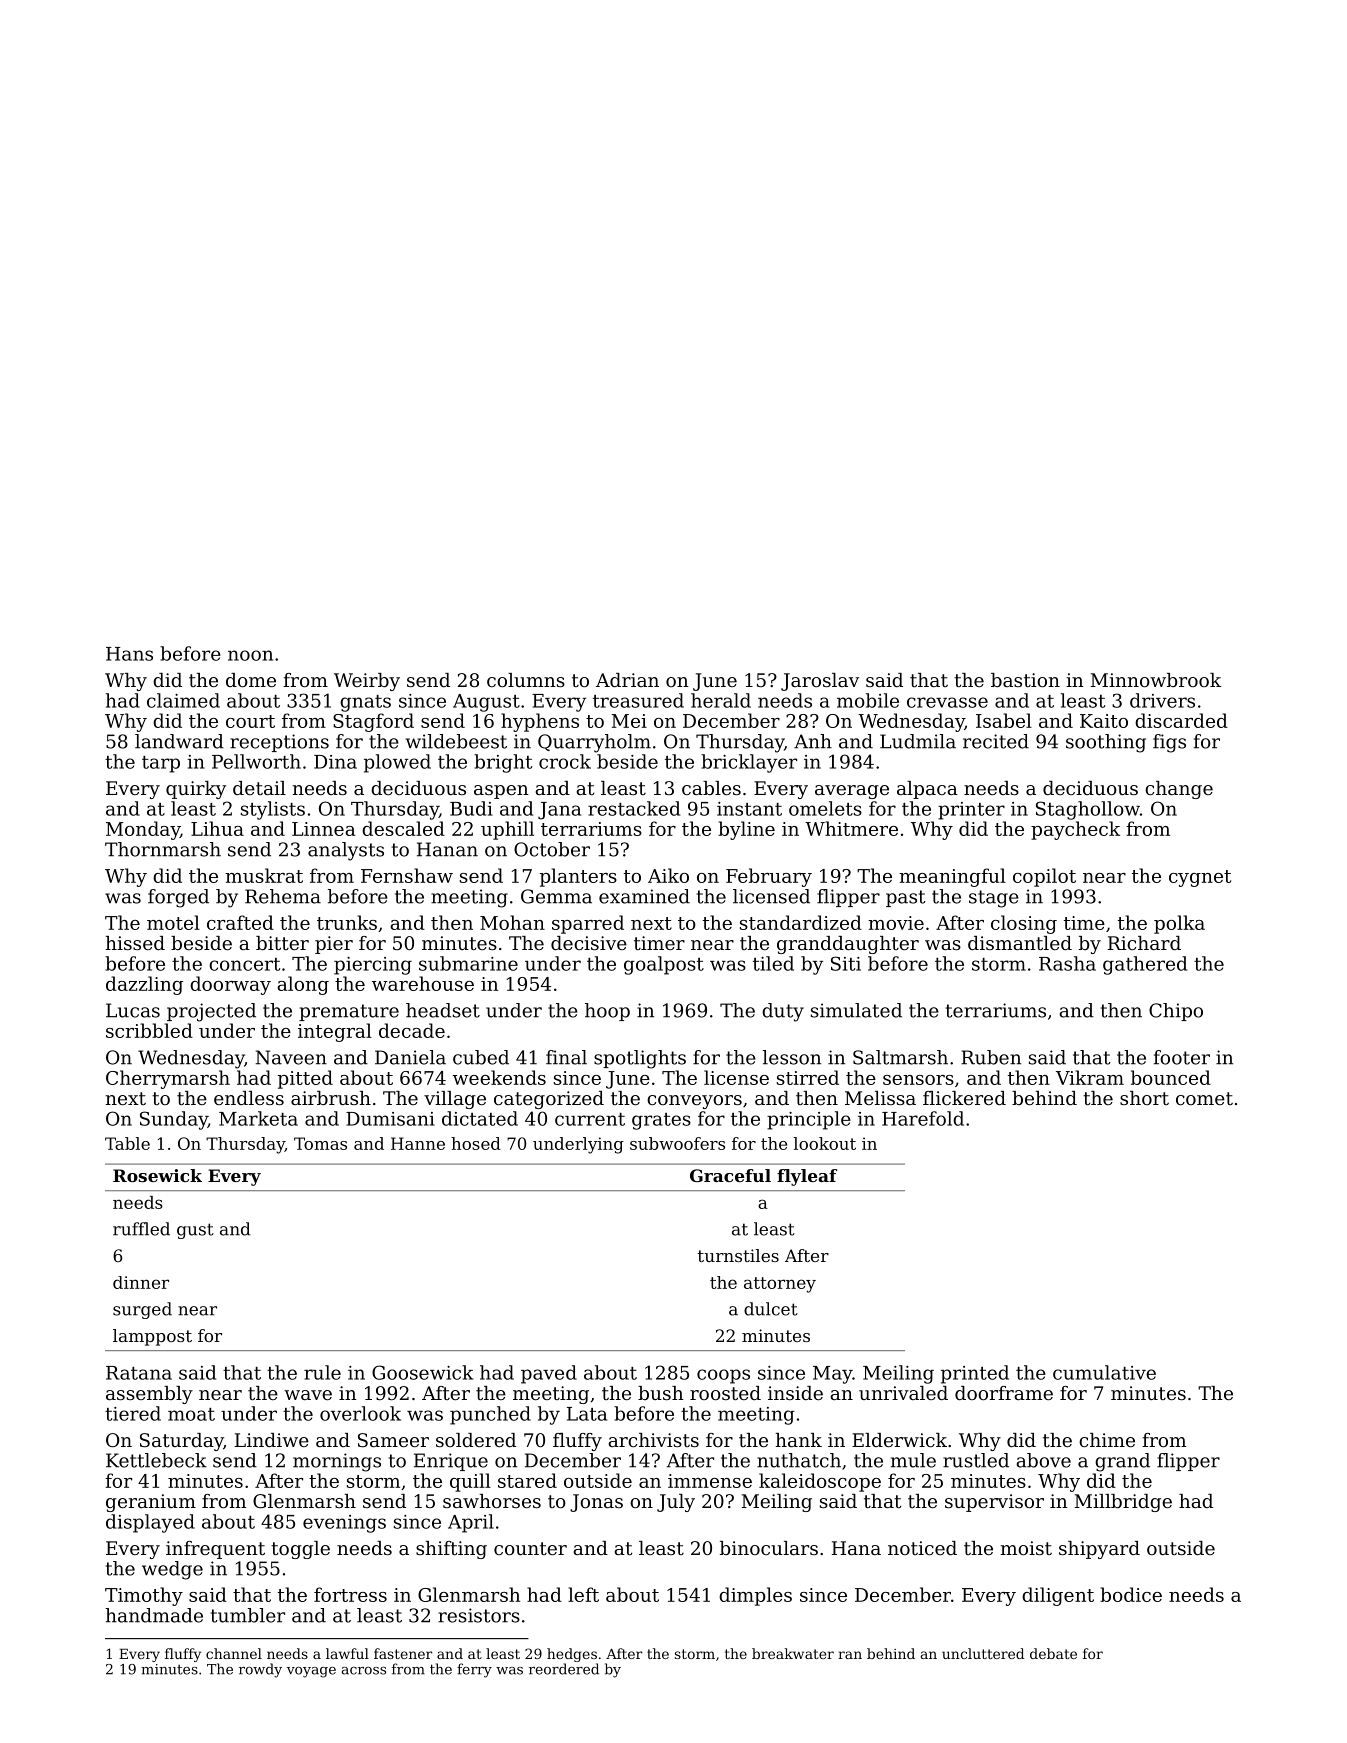  What do you see at coordinates (250, 655) in the page?
I see `noon` at bounding box center [250, 655].
